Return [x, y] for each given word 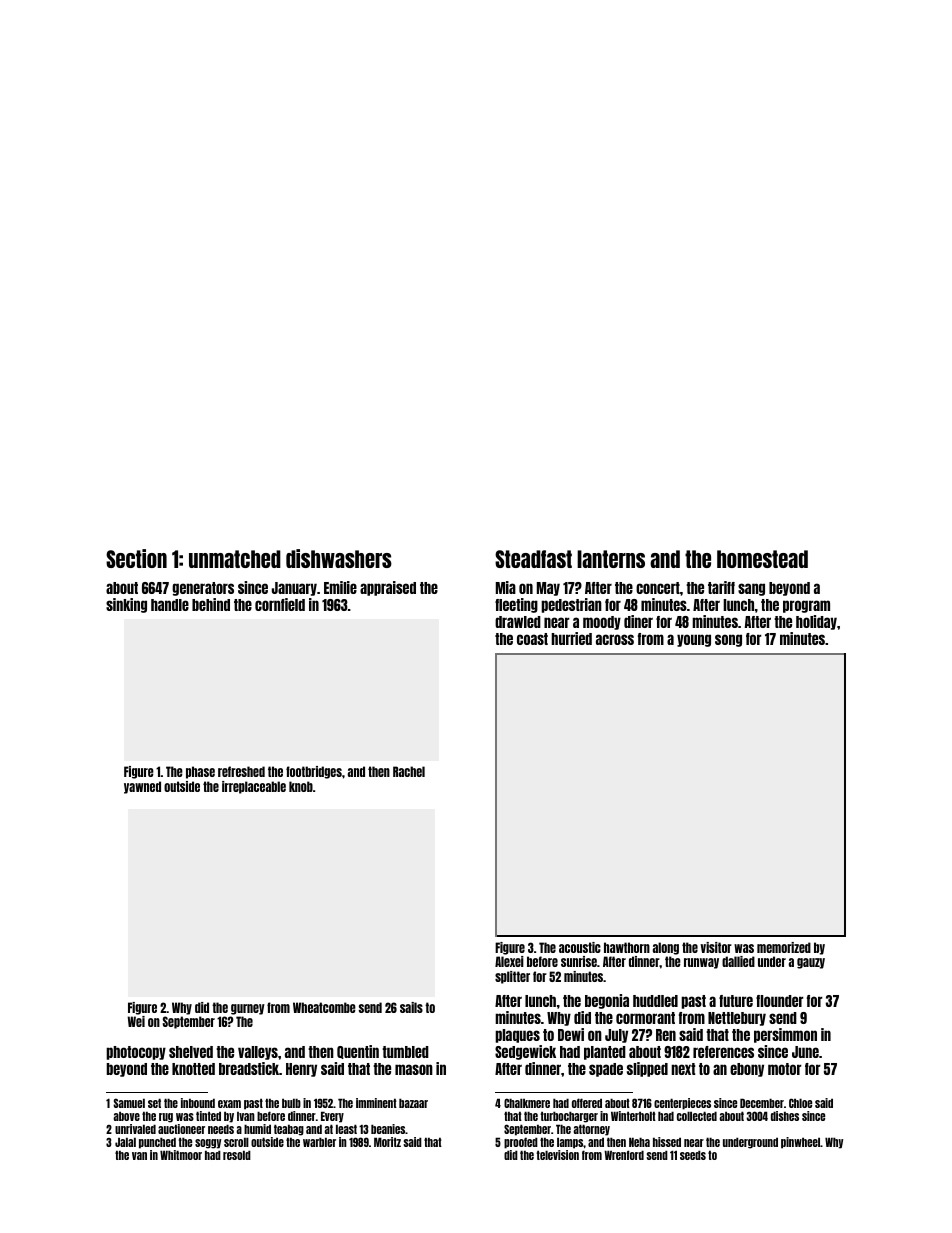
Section [136, 558]
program [806, 606]
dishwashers [339, 558]
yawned [142, 787]
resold [237, 1155]
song [728, 640]
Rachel [409, 771]
